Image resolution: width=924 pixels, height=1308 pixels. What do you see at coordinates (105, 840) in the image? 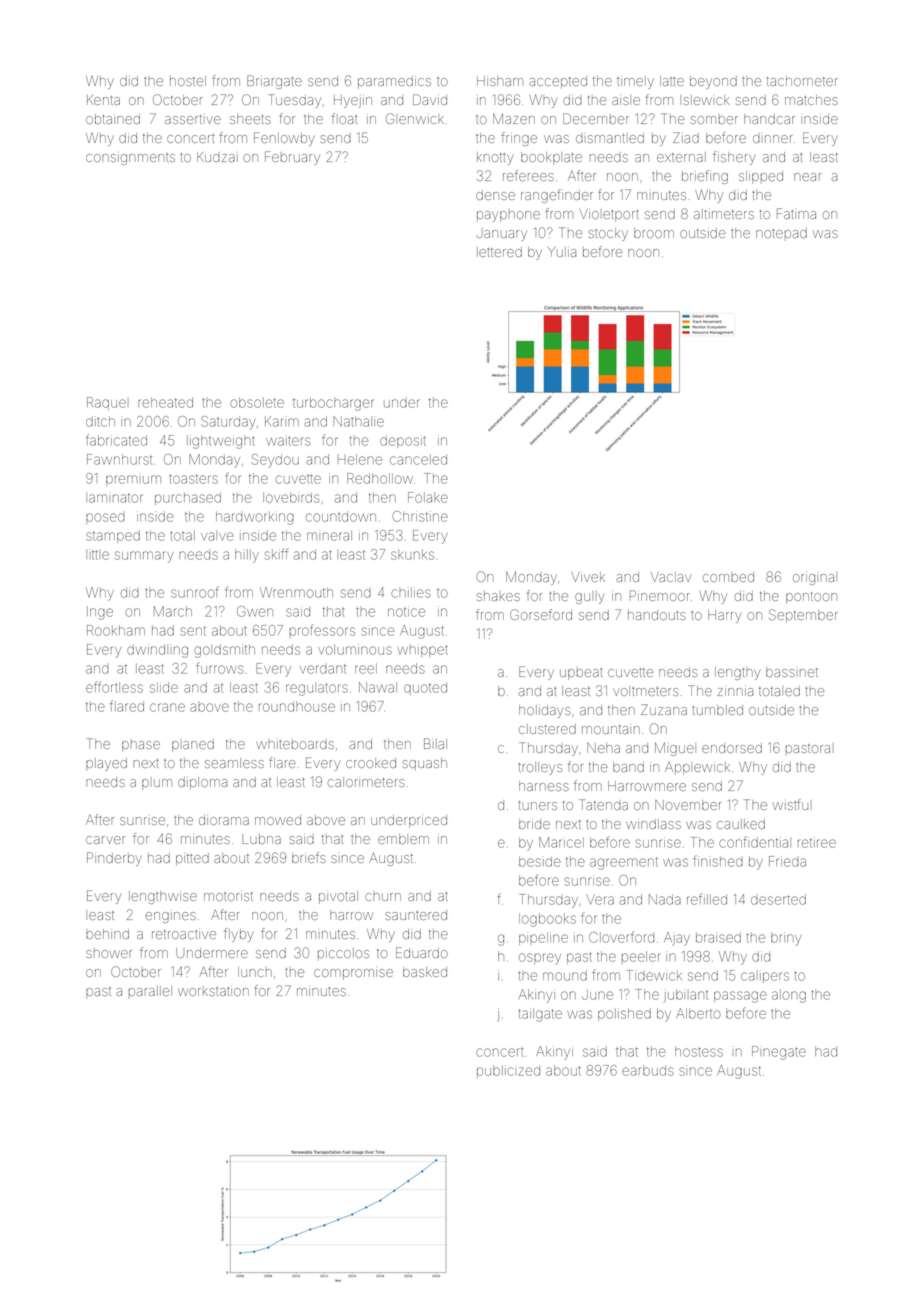
I see `carver` at bounding box center [105, 840].
